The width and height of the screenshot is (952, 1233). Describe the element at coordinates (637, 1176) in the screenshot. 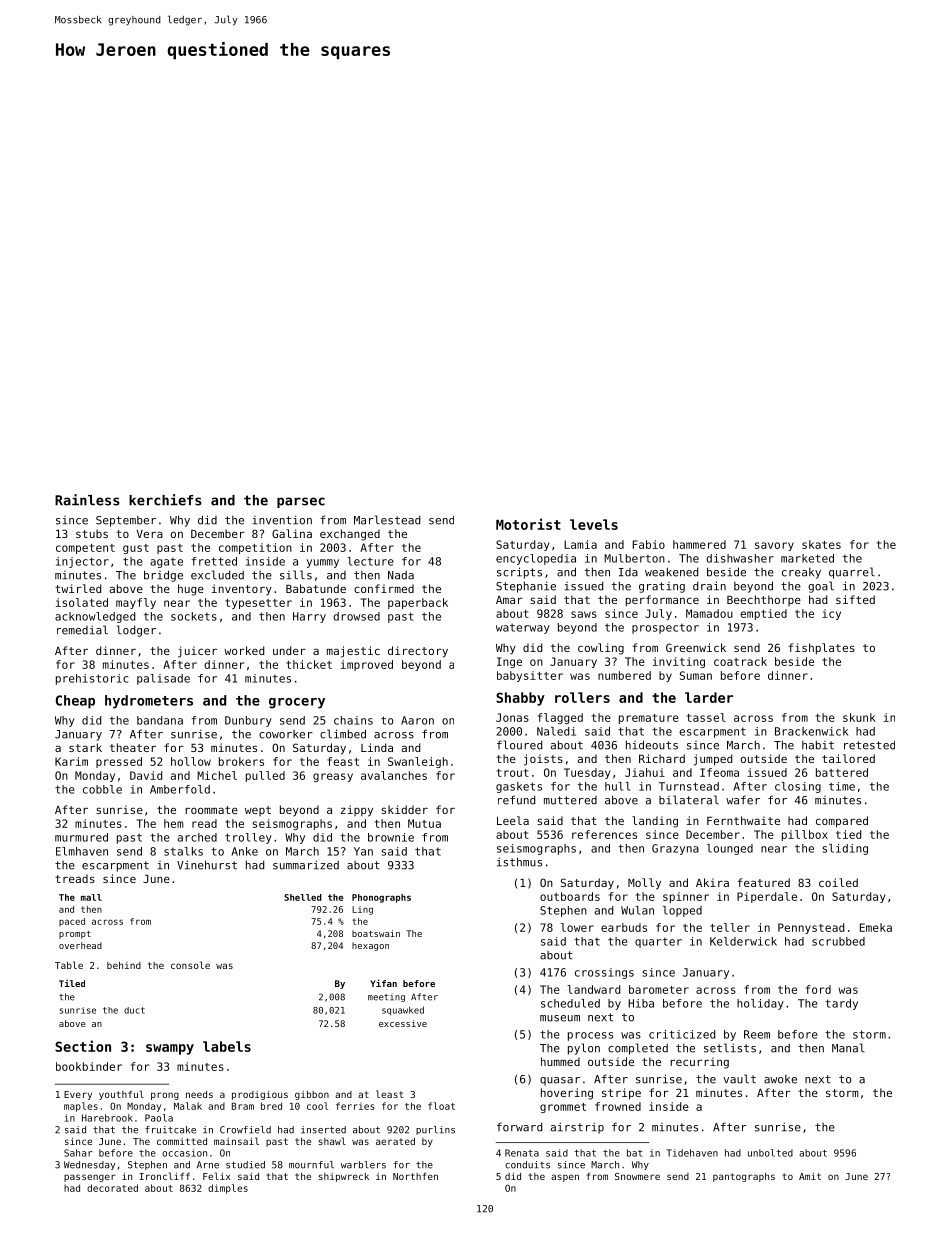

I see `Snowmere` at that location.
